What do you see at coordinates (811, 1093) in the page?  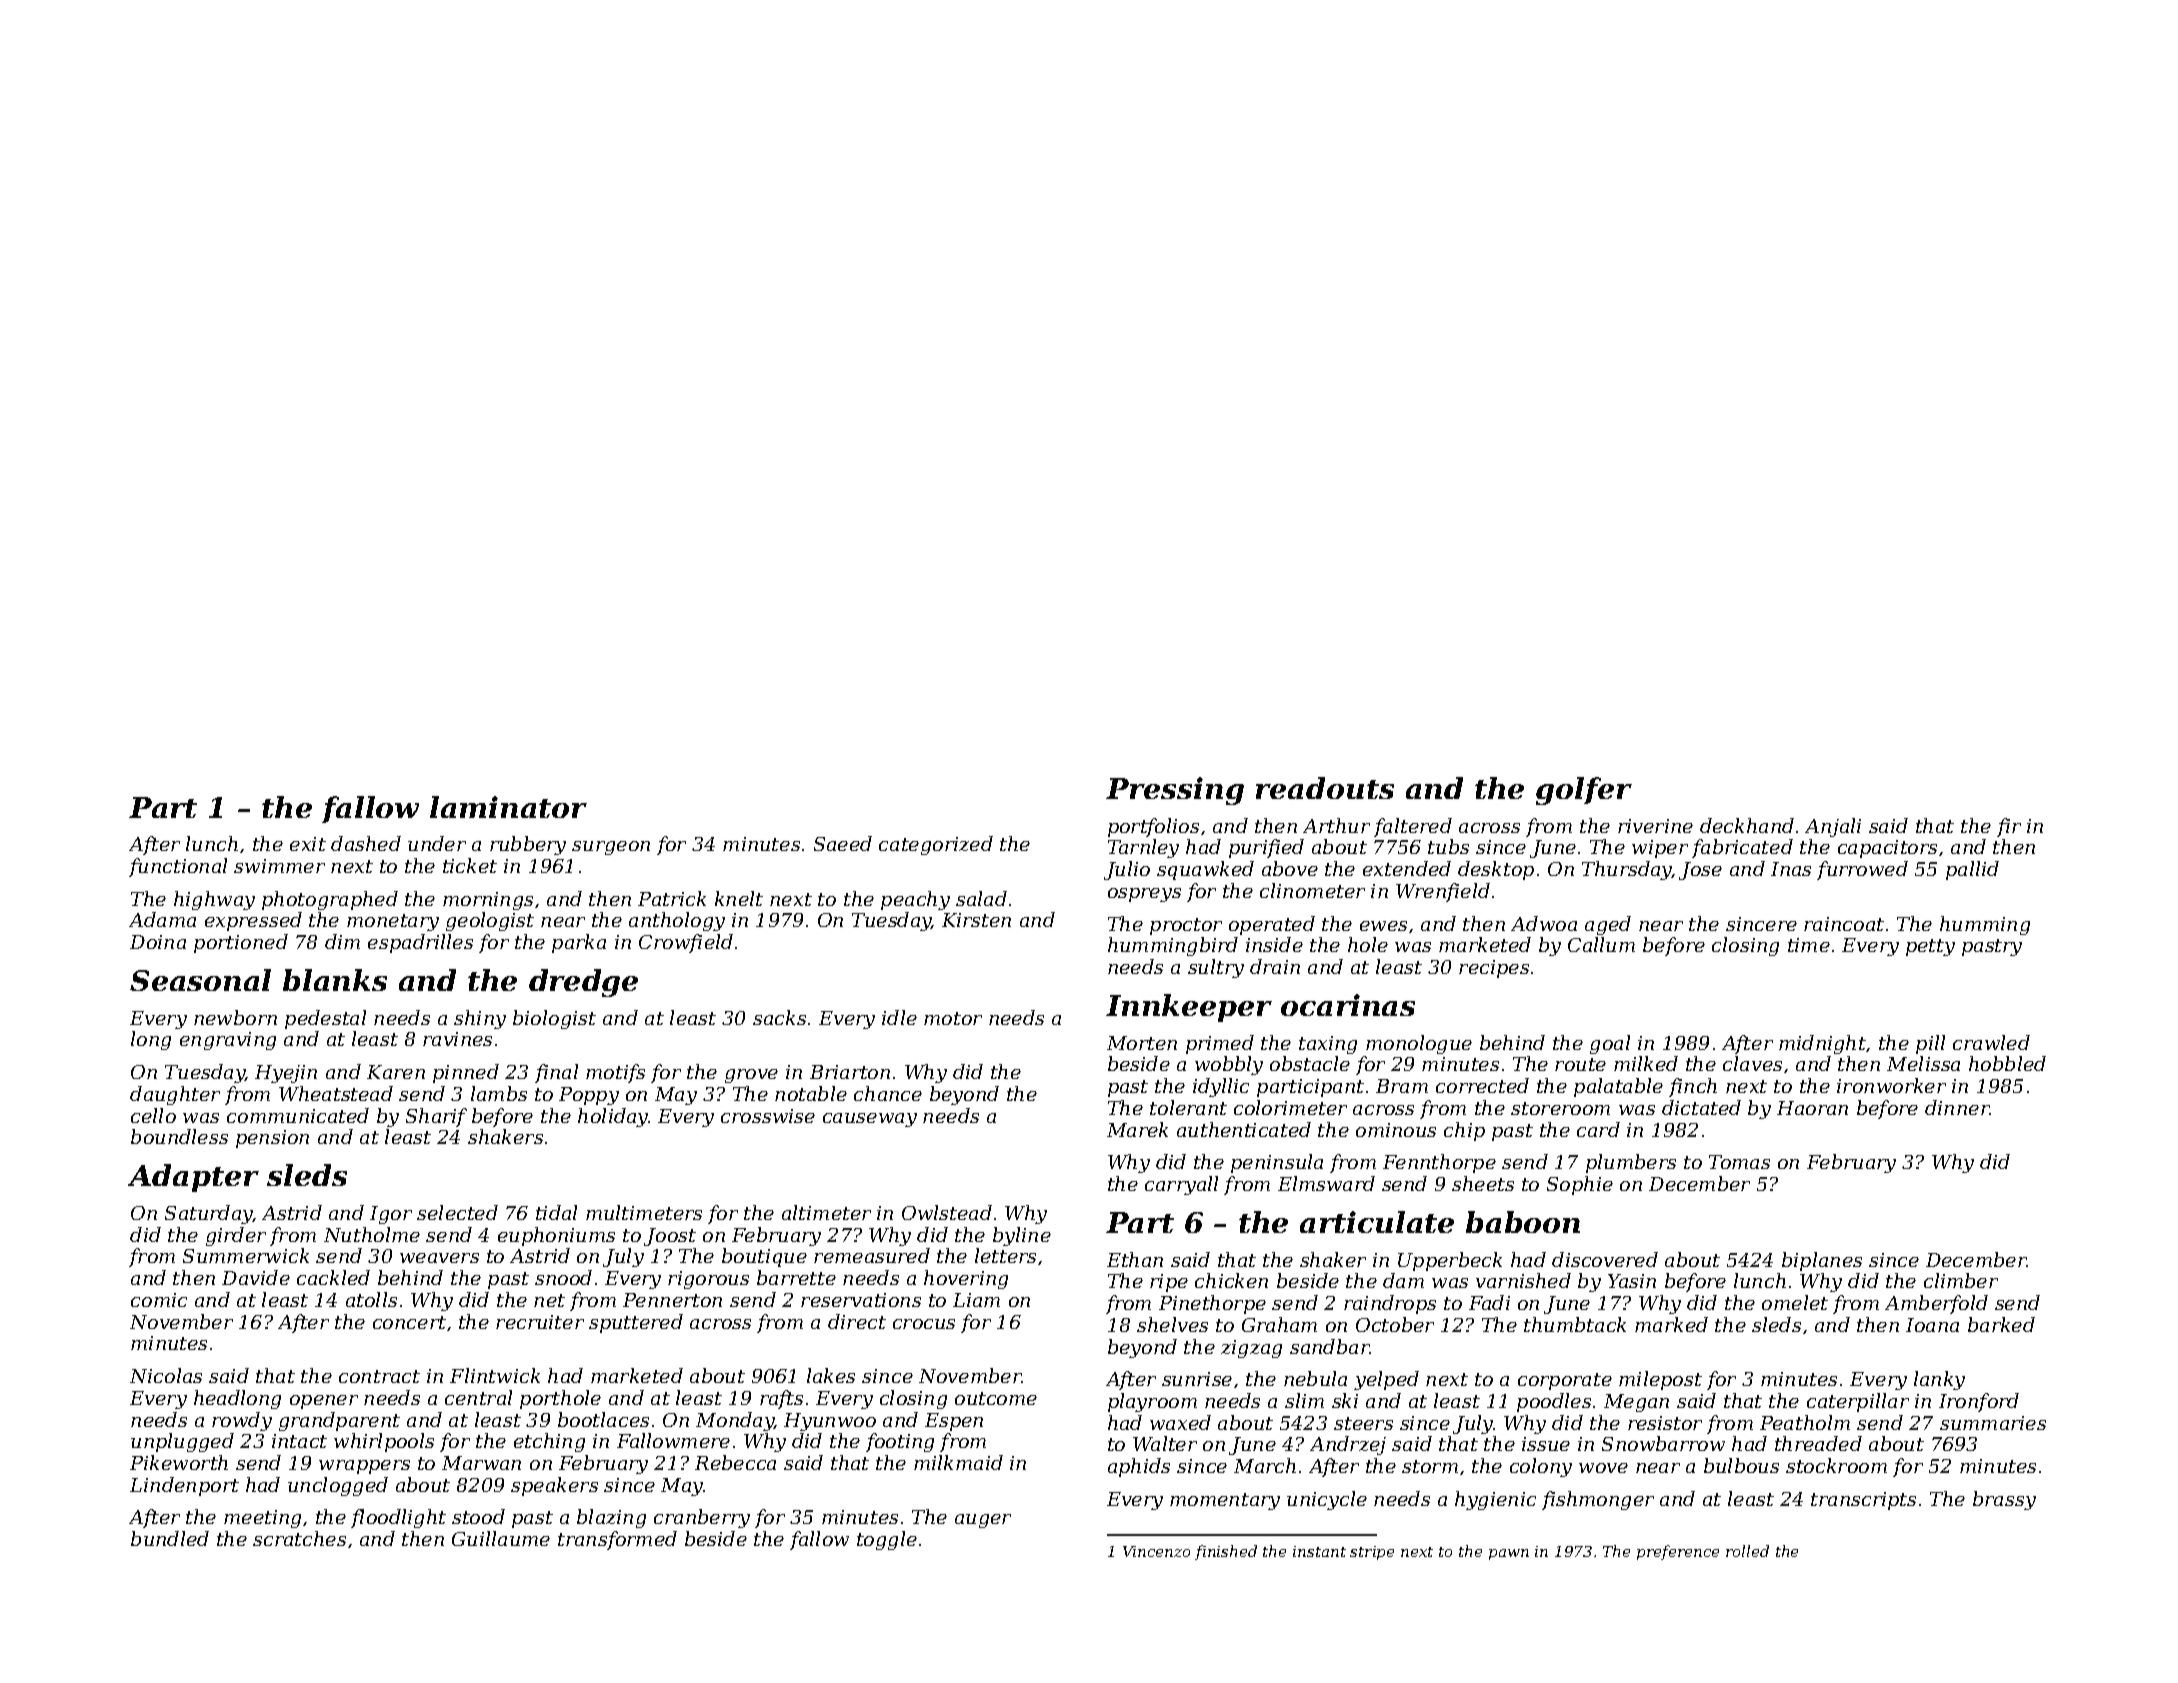 I see `notable` at bounding box center [811, 1093].
